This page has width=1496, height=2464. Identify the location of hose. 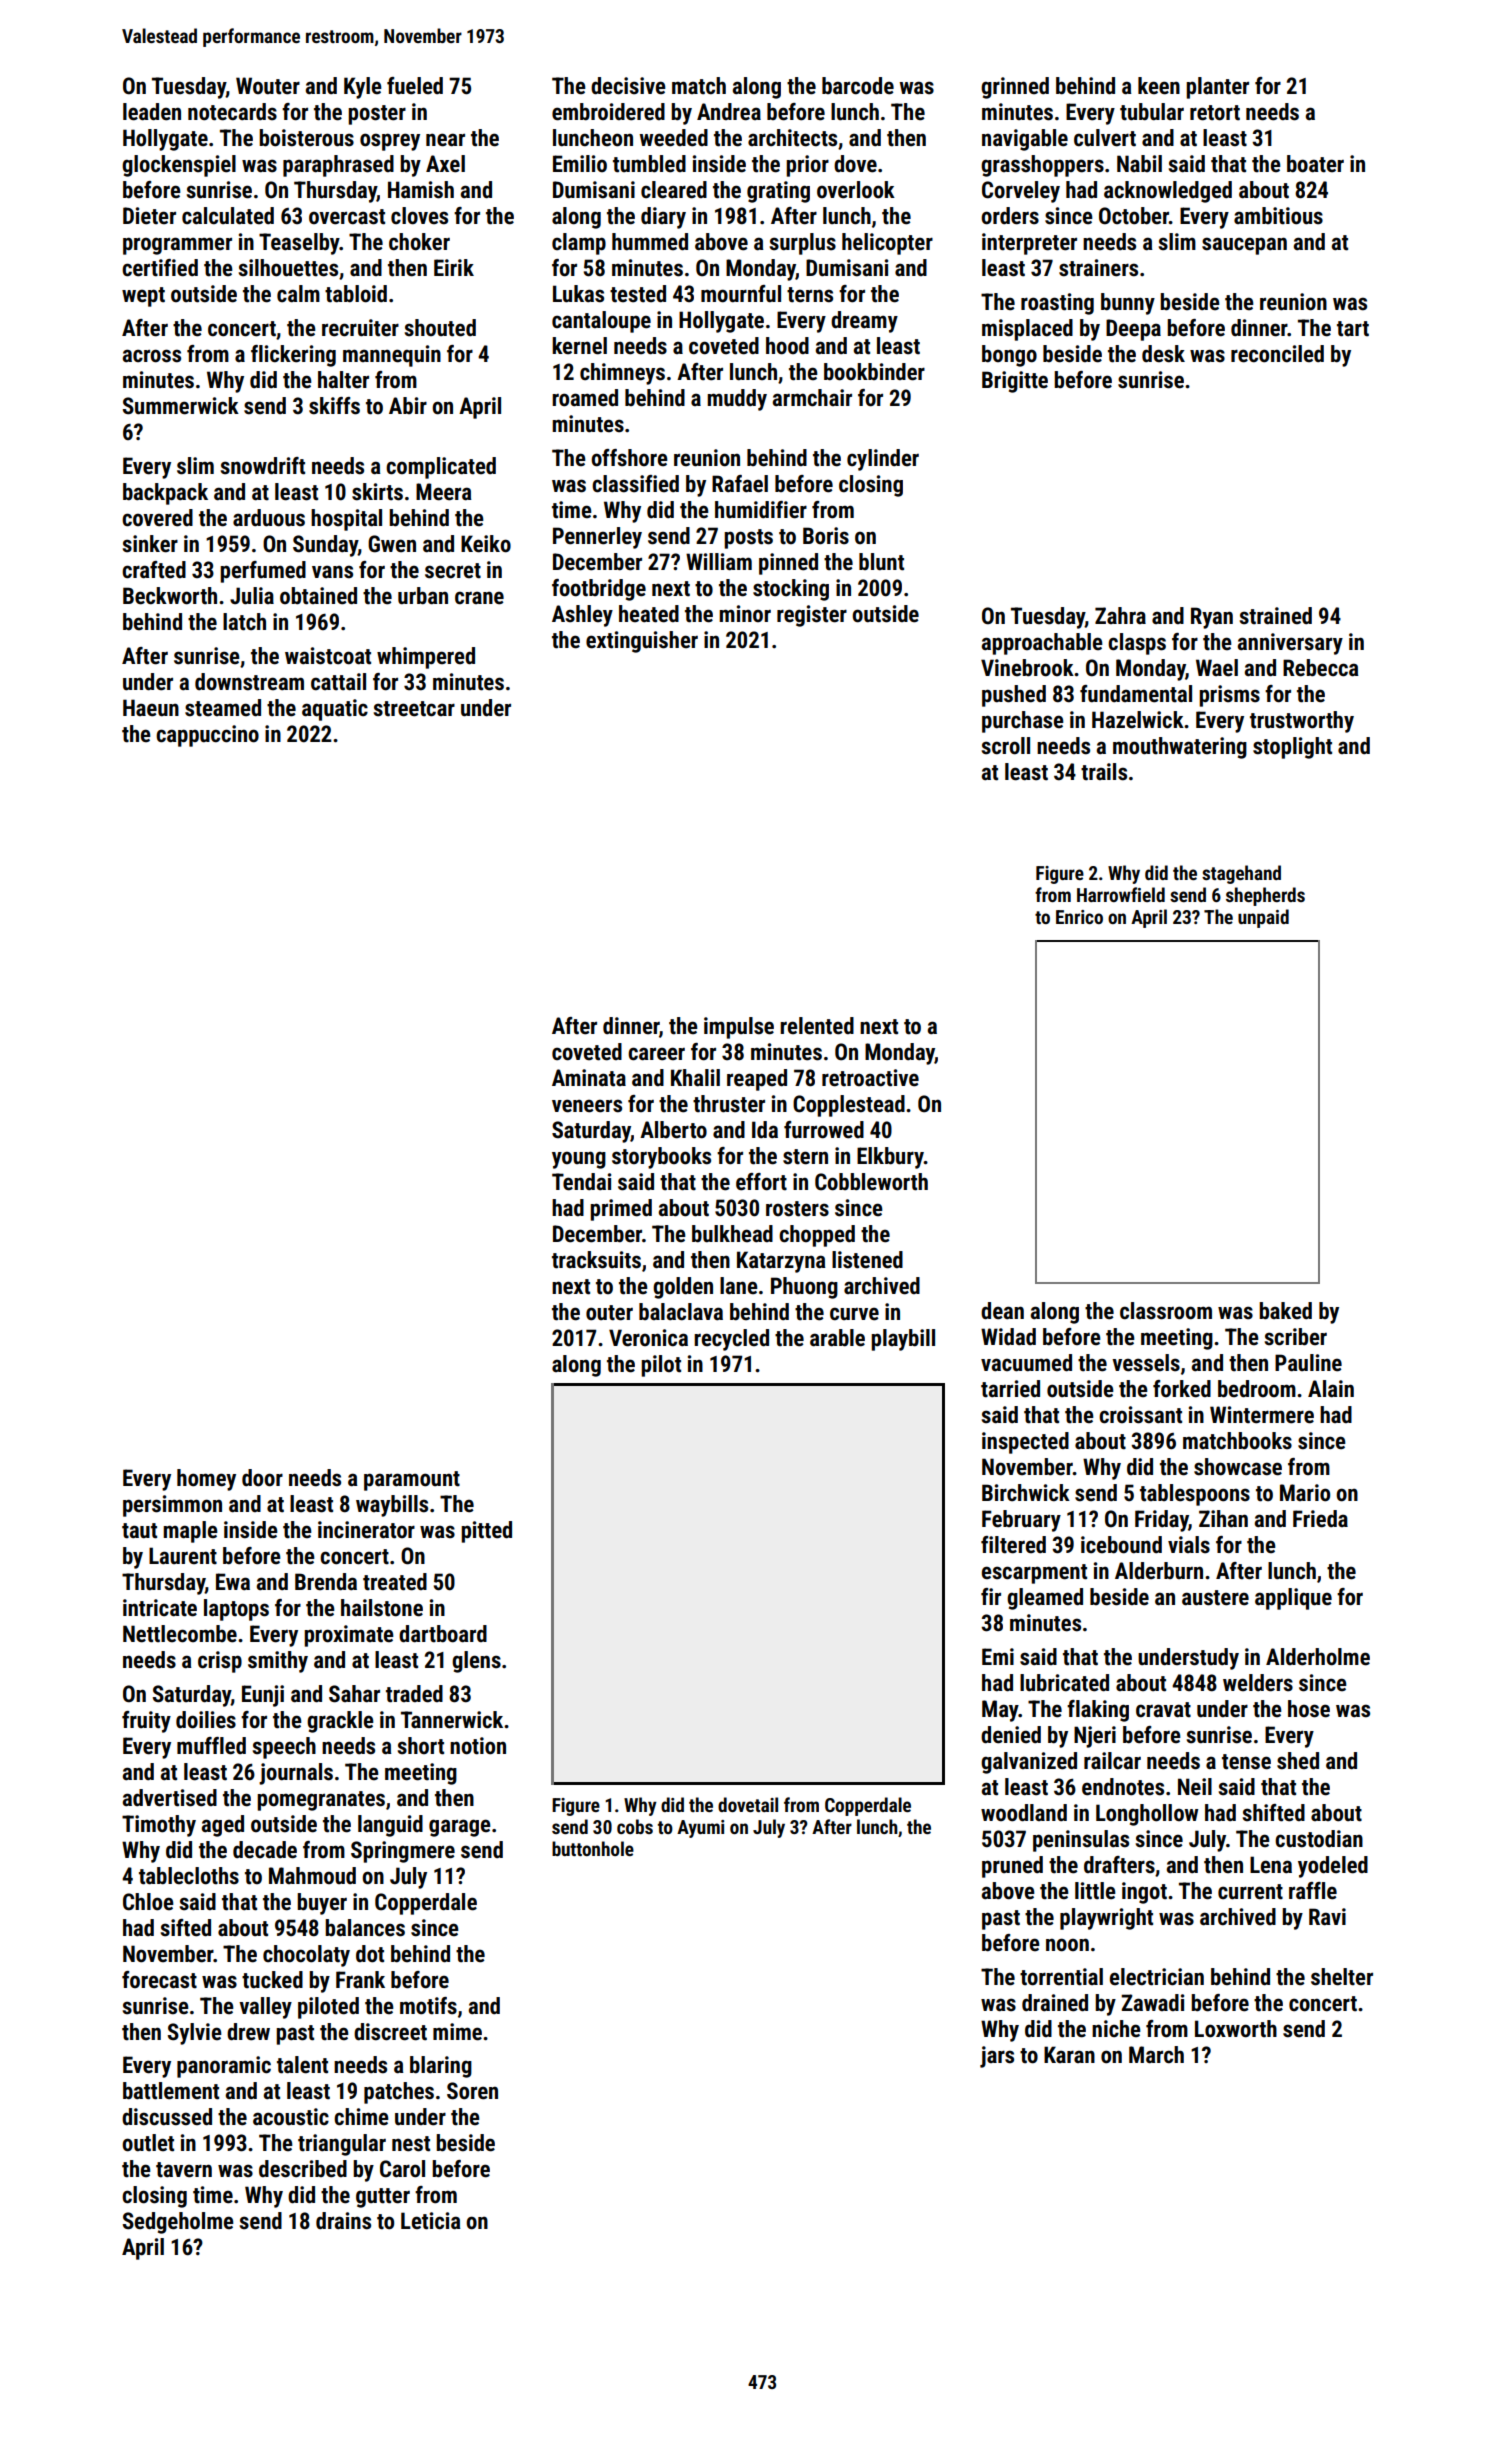
(1309, 1709).
